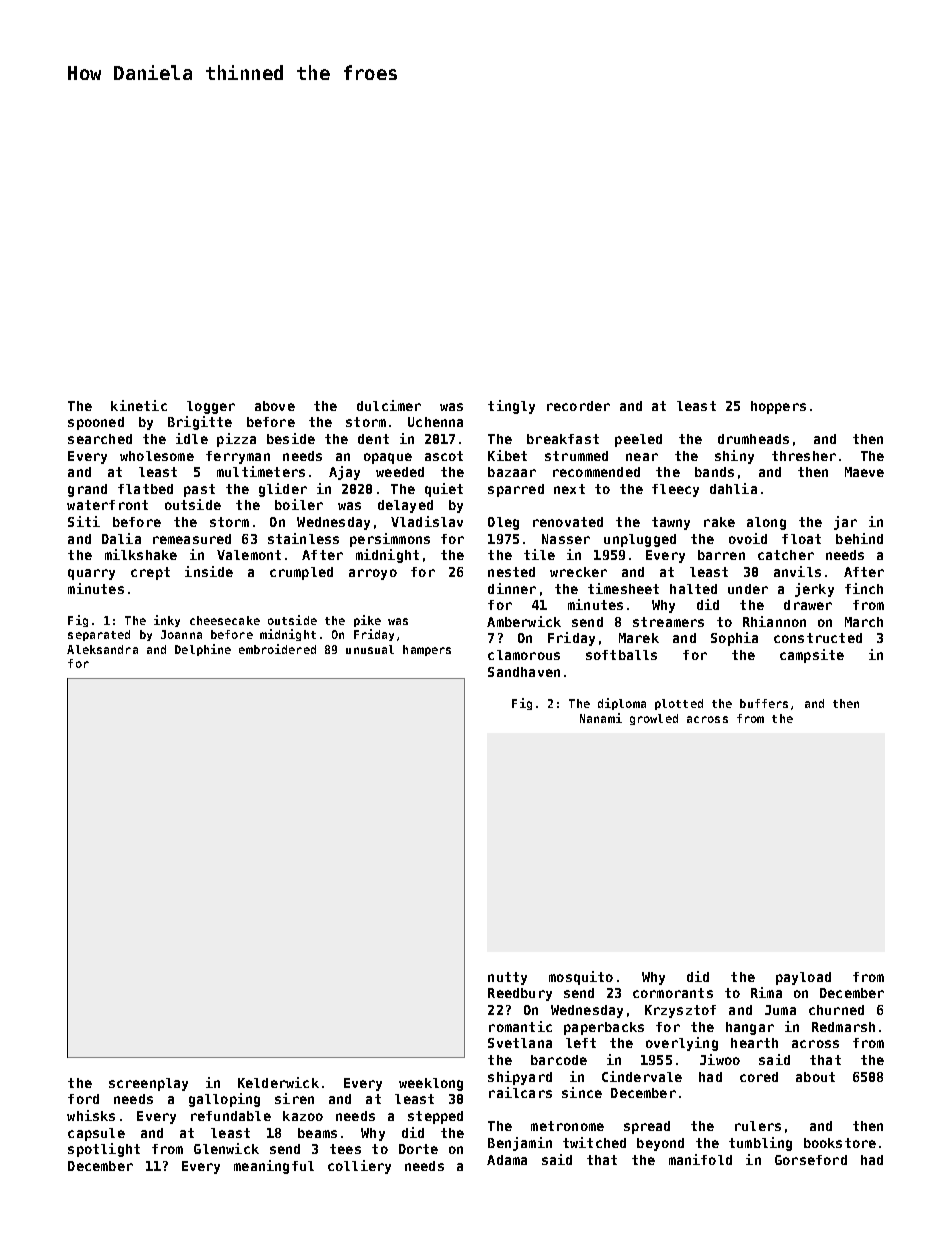 This page has height=1233, width=952. I want to click on Ajay, so click(344, 473).
